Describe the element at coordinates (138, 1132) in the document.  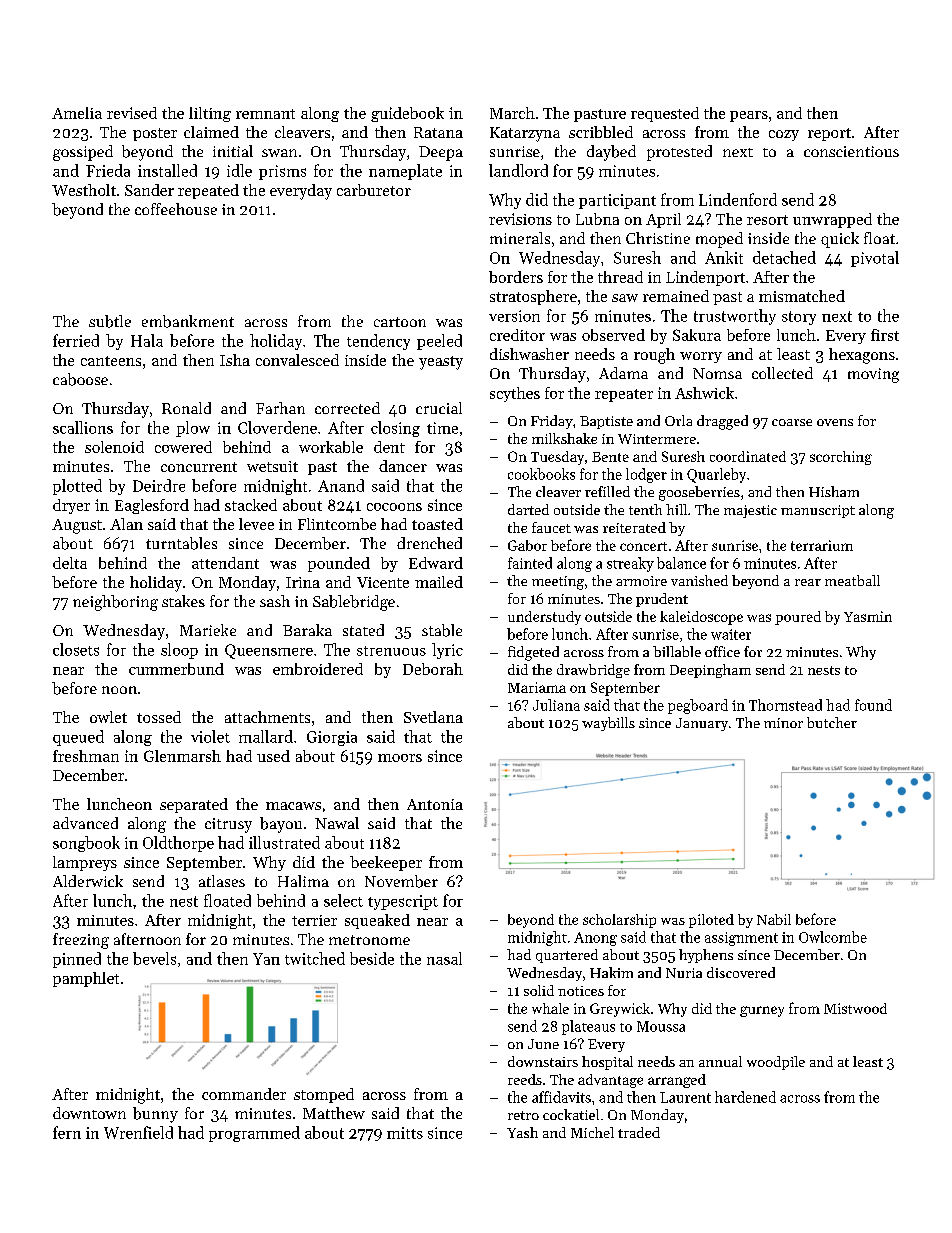
I see `Wrenfield` at that location.
